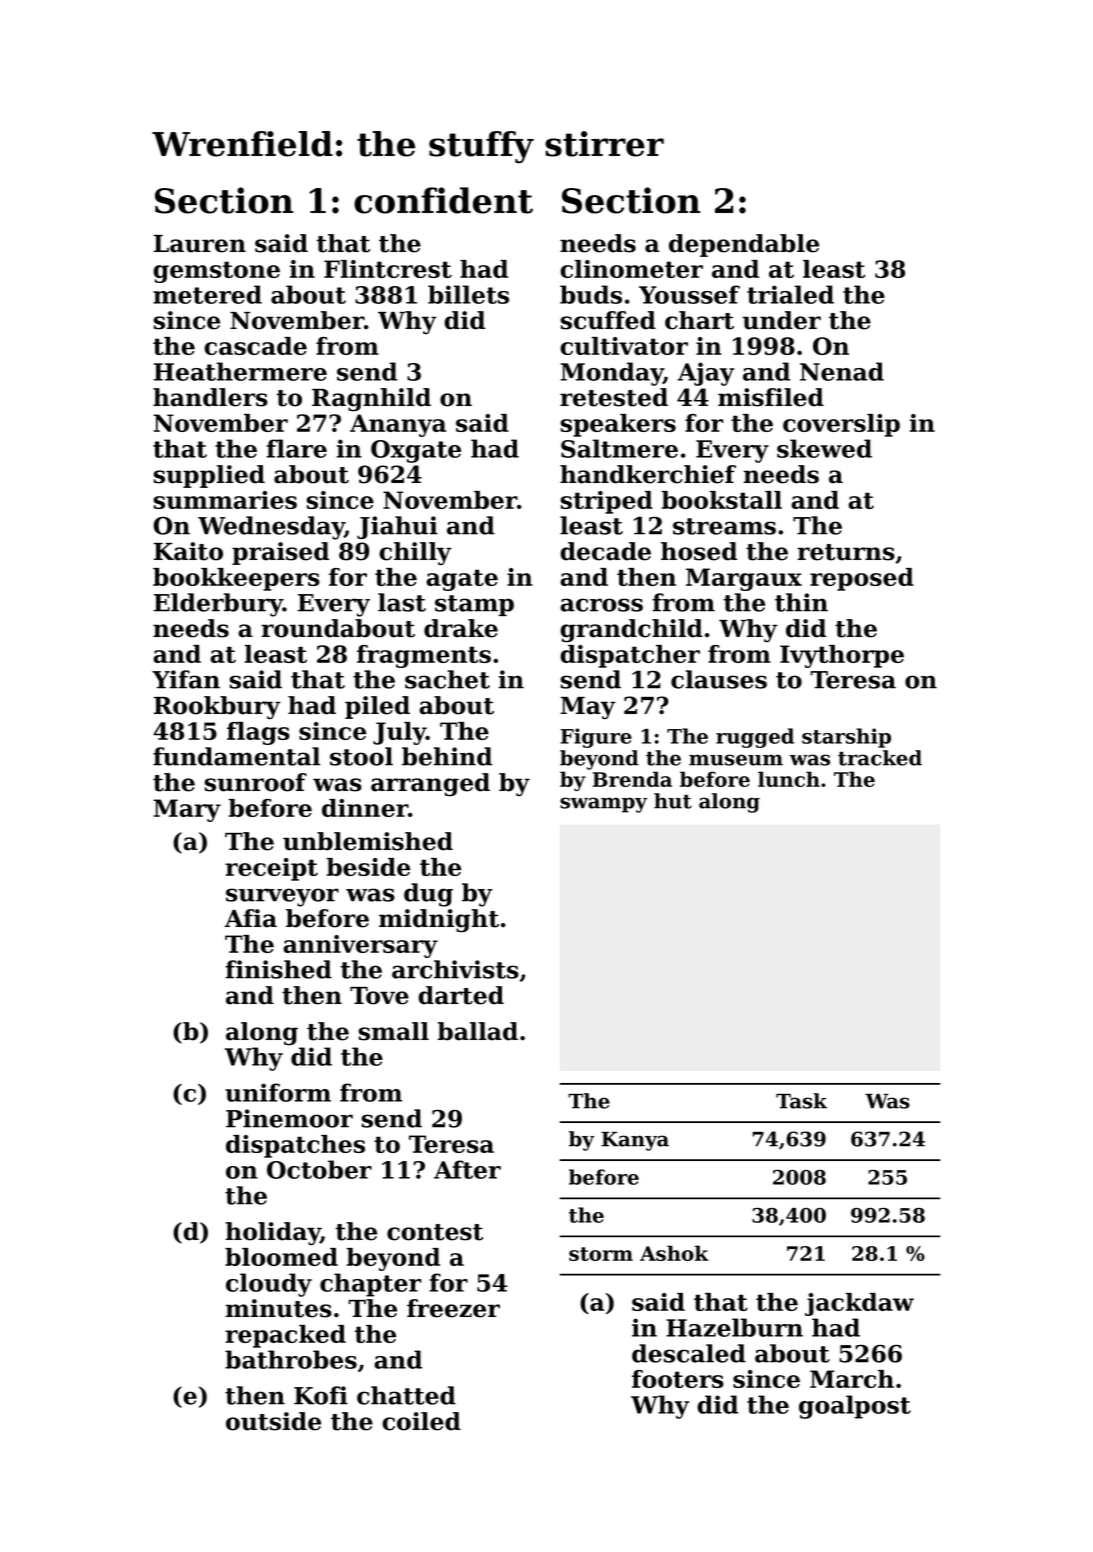  Describe the element at coordinates (273, 1421) in the screenshot. I see `outside` at that location.
